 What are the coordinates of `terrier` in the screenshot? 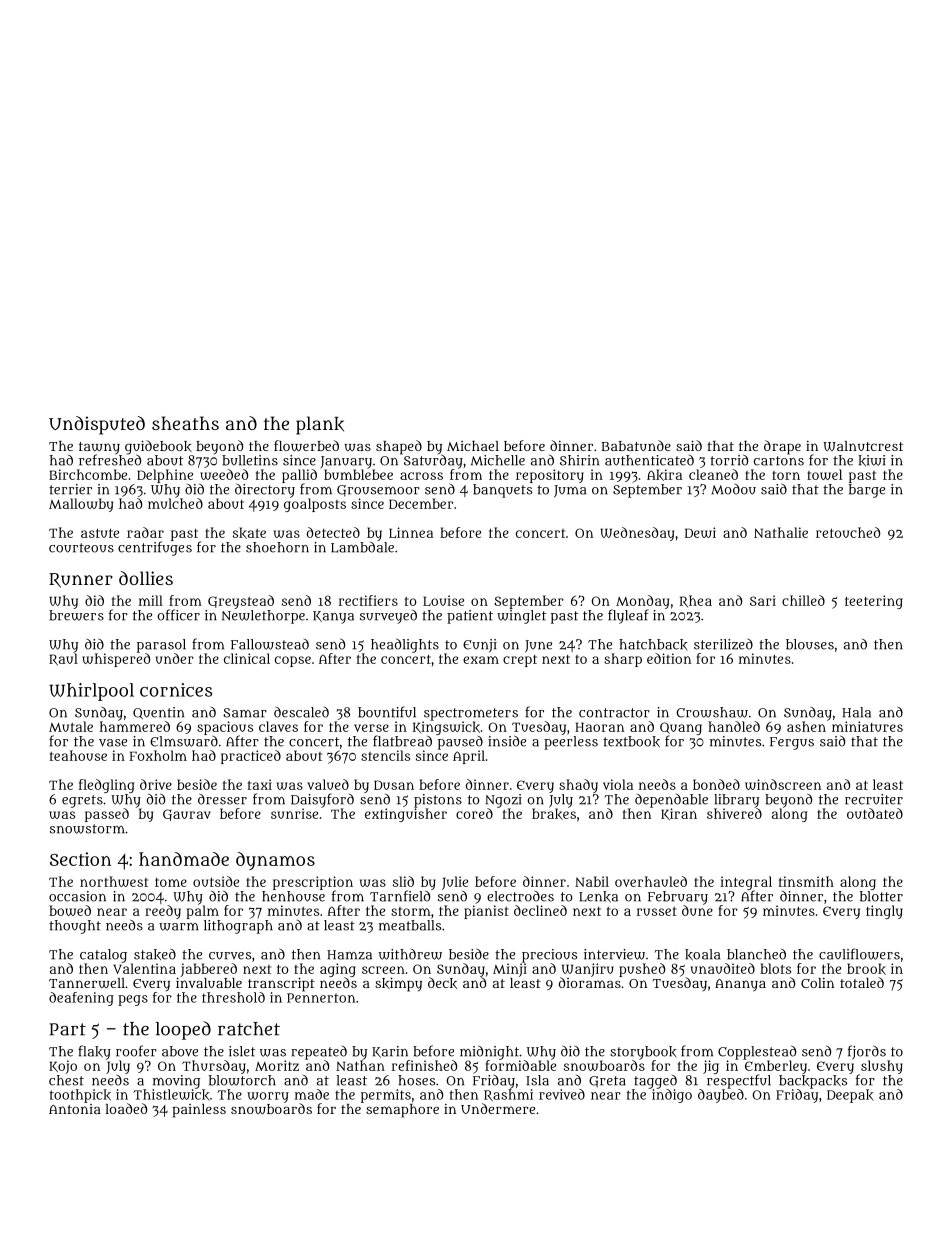 It's located at (70, 489).
